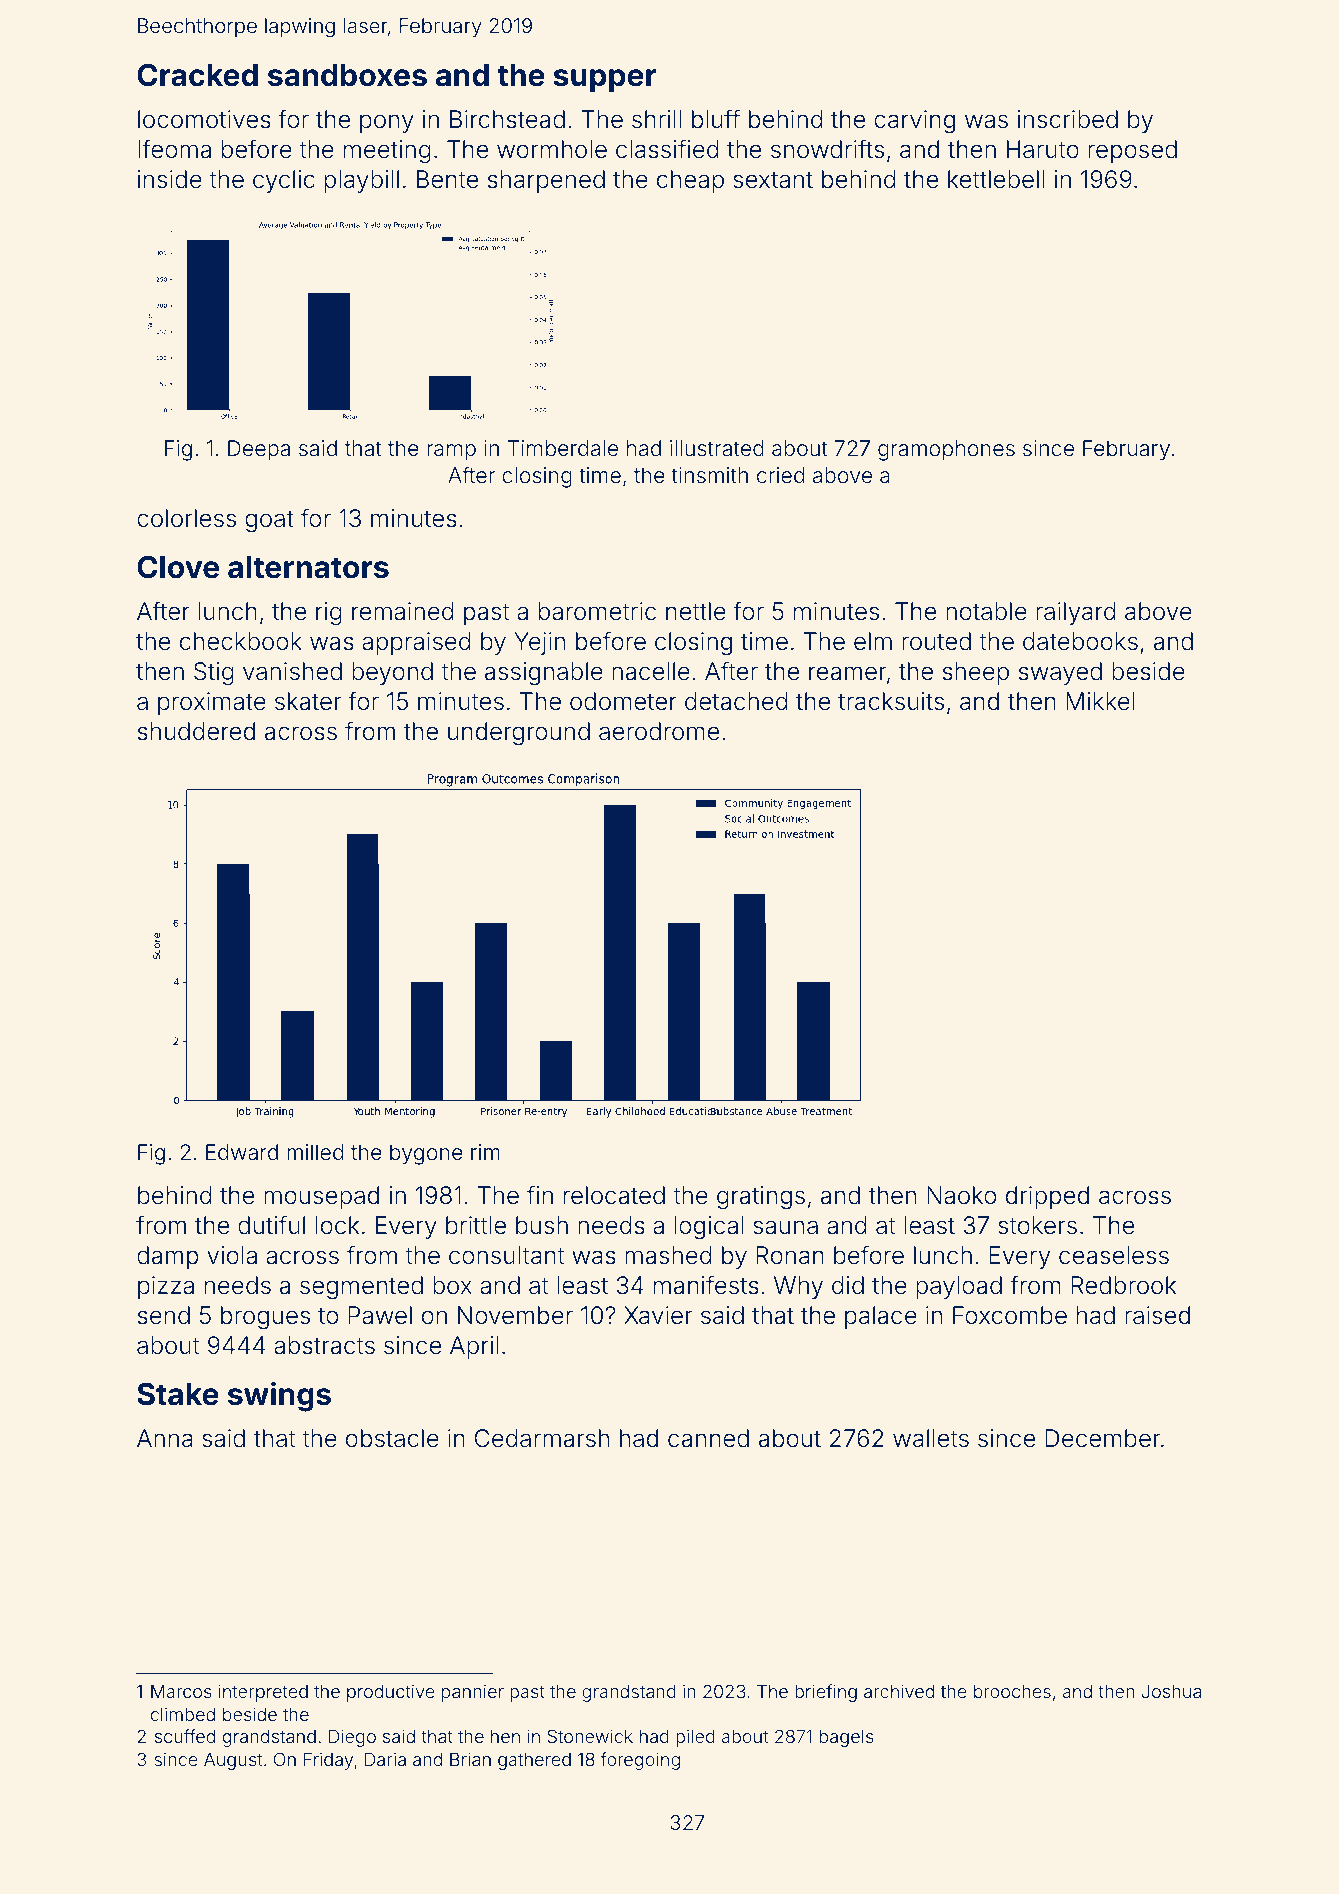 This document has width=1339, height=1894. What do you see at coordinates (659, 731) in the document?
I see `aerodrome` at bounding box center [659, 731].
